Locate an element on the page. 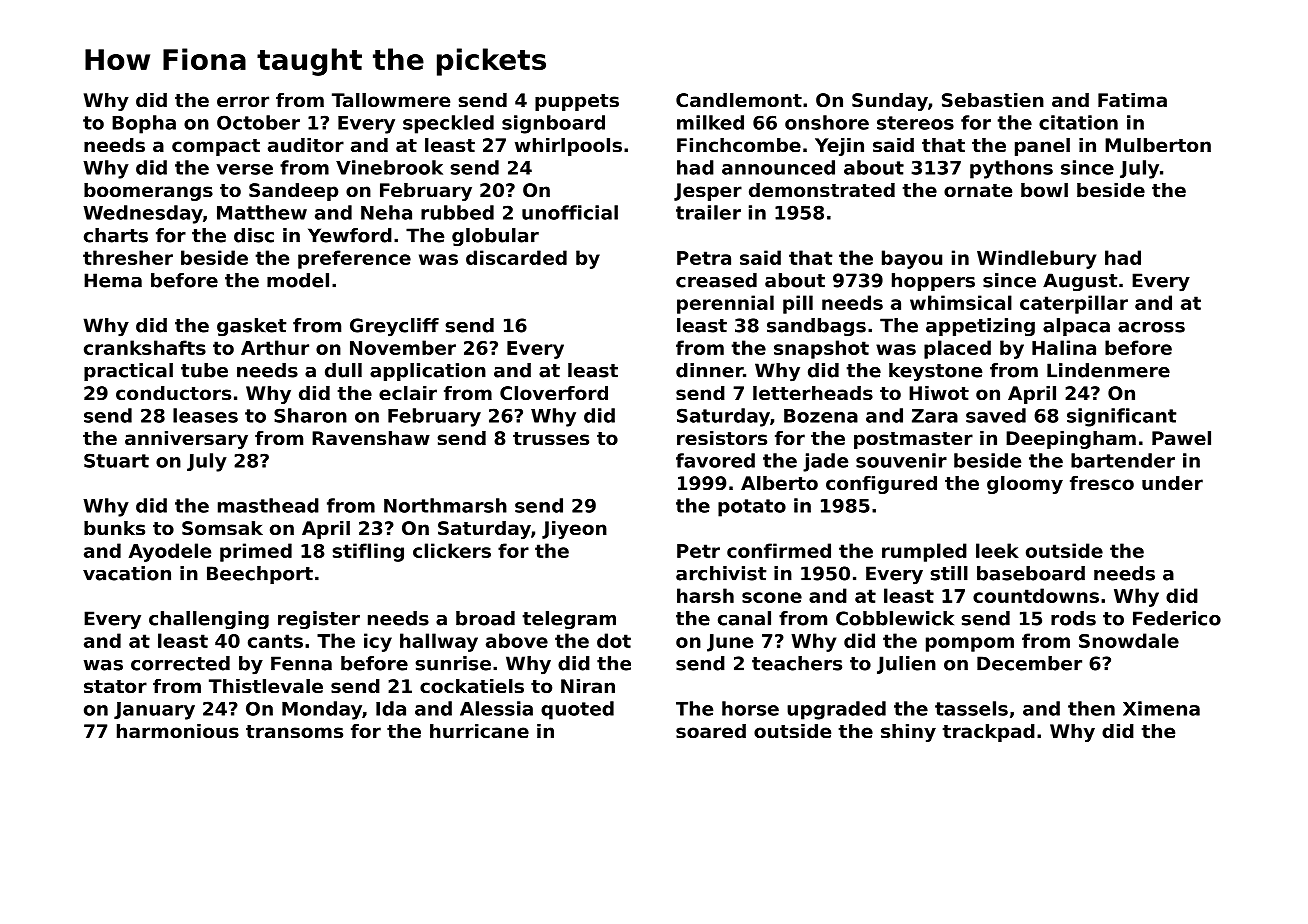 The image size is (1308, 924). pompom is located at coordinates (970, 644).
